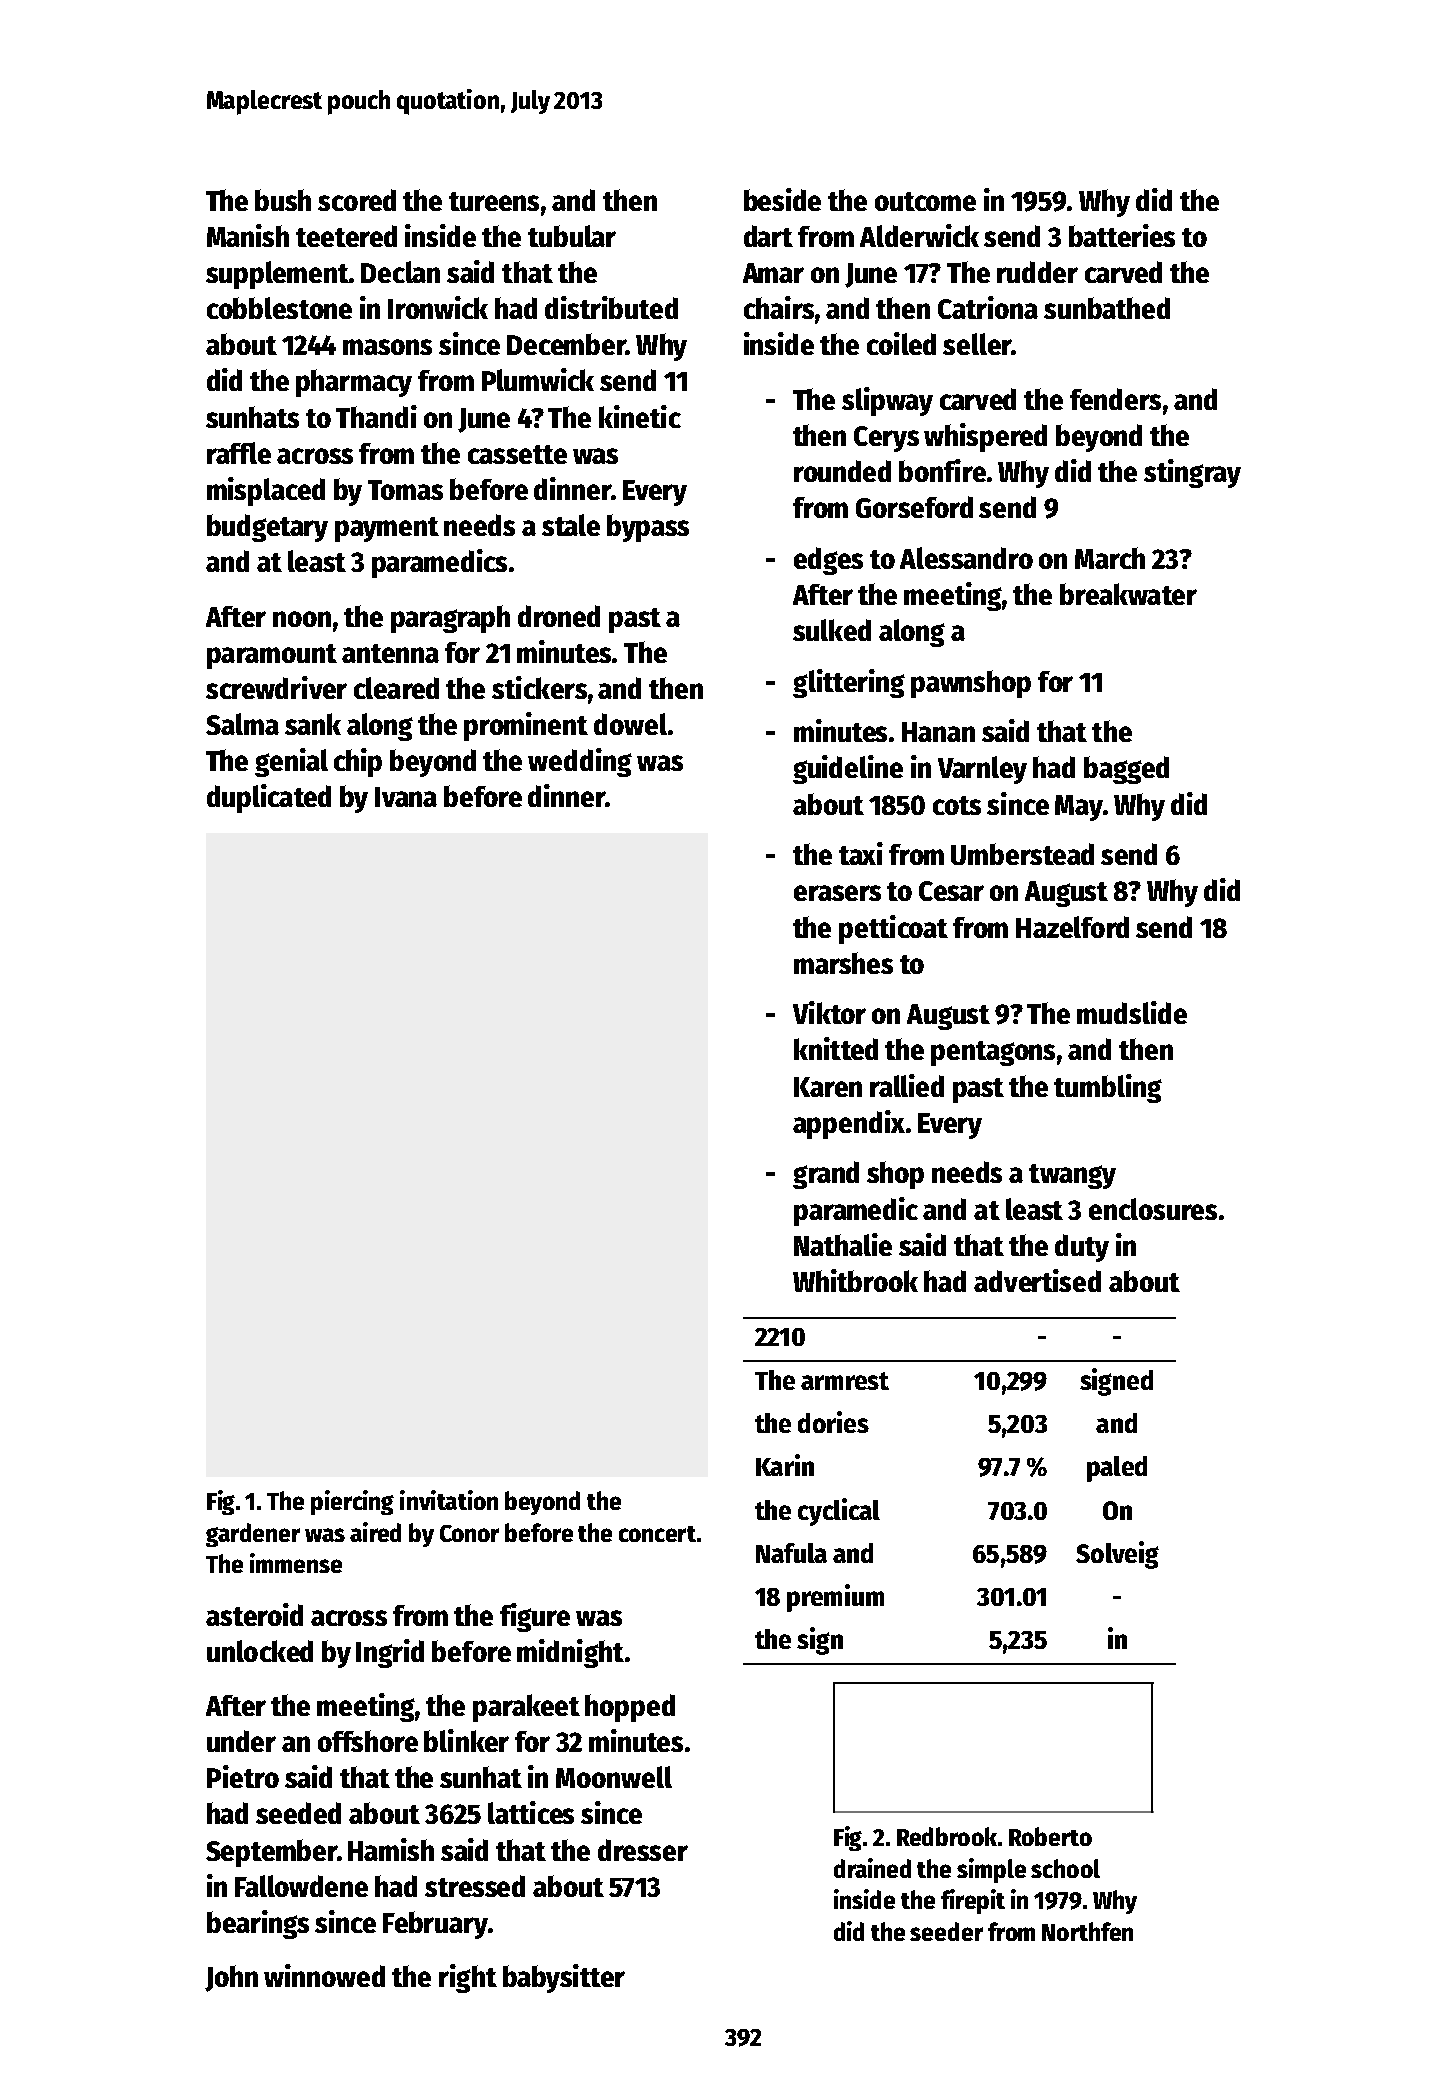 The image size is (1450, 2100). I want to click on drained, so click(872, 1868).
